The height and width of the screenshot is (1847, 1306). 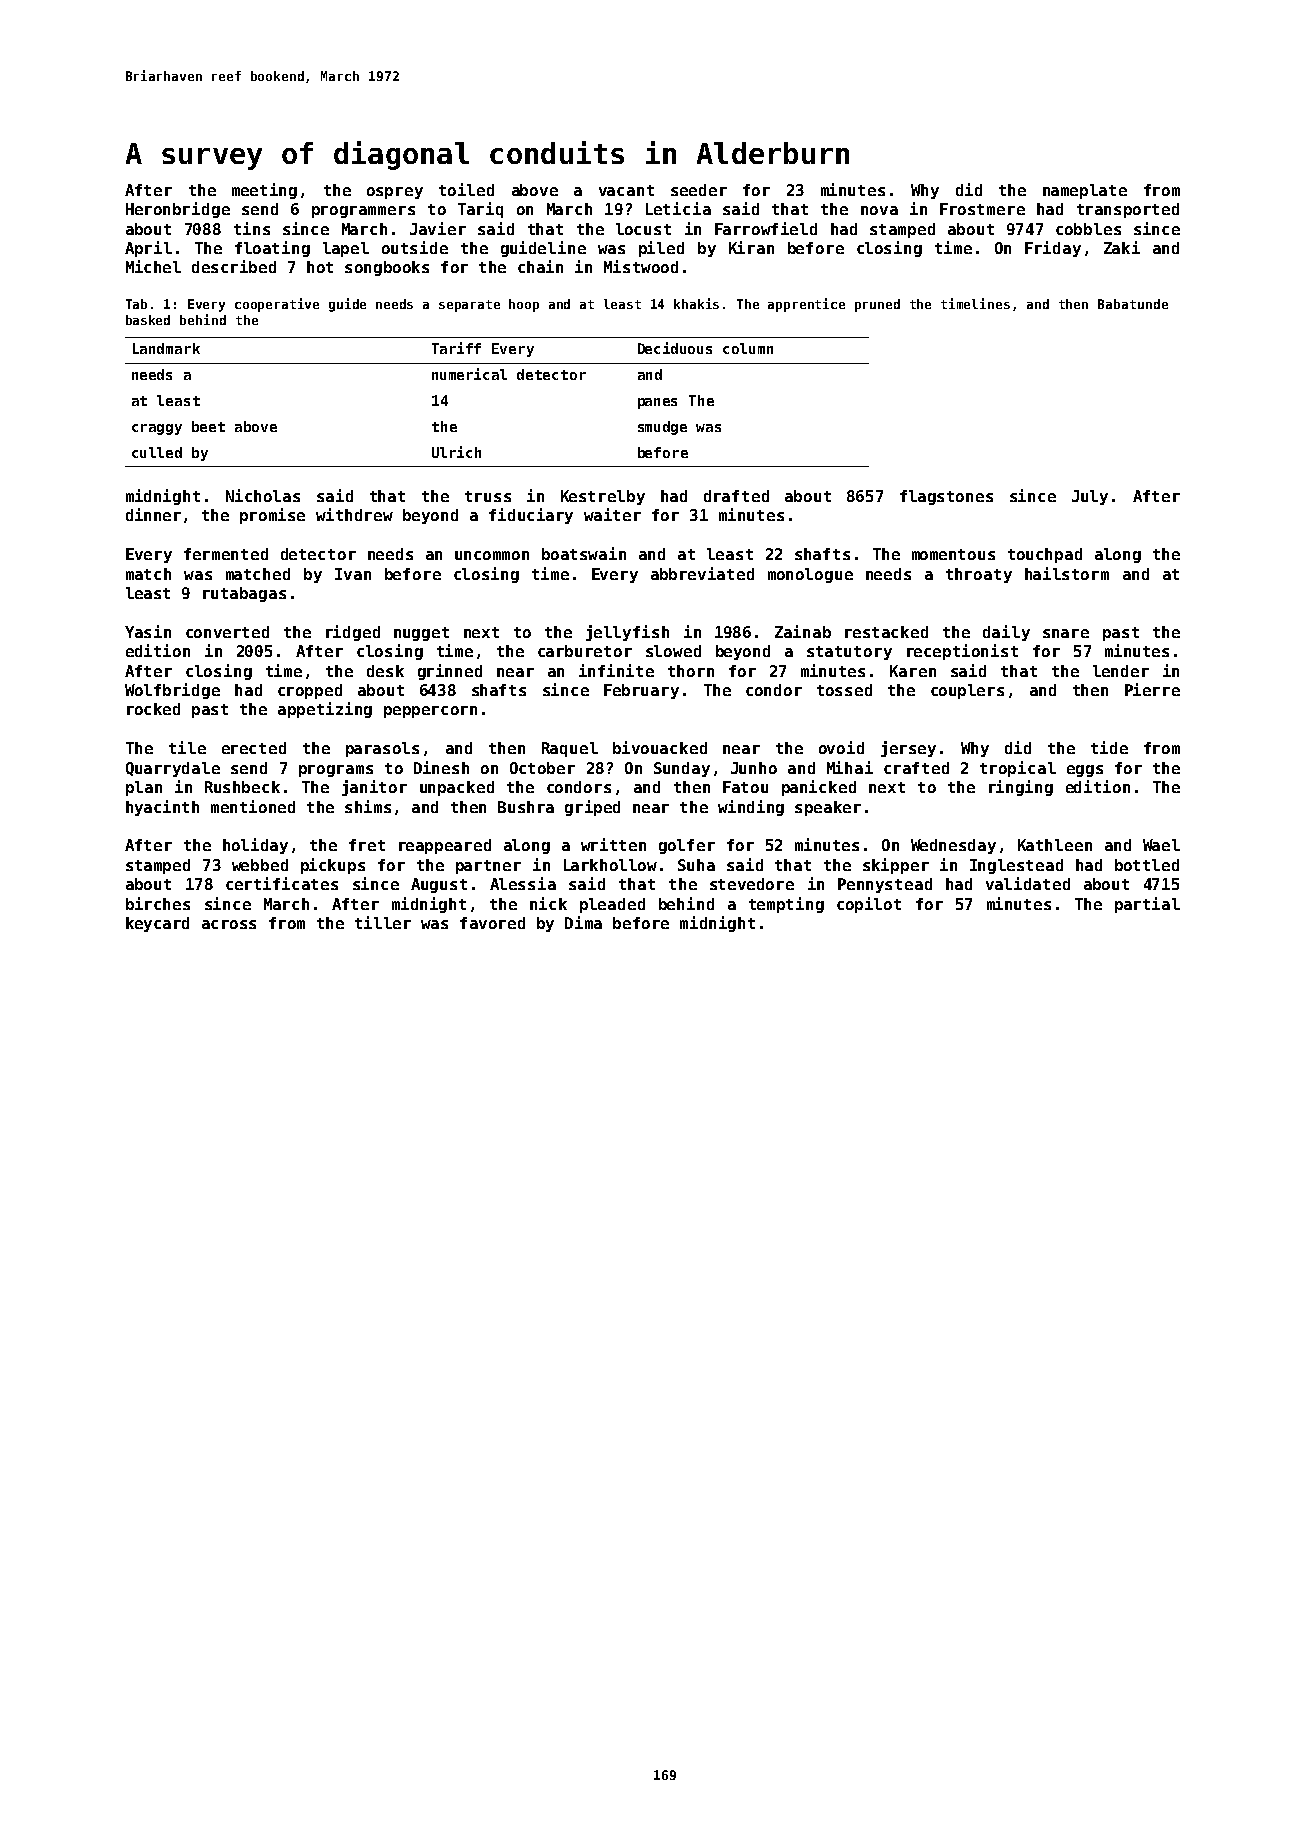 What do you see at coordinates (699, 190) in the screenshot?
I see `seeder` at bounding box center [699, 190].
